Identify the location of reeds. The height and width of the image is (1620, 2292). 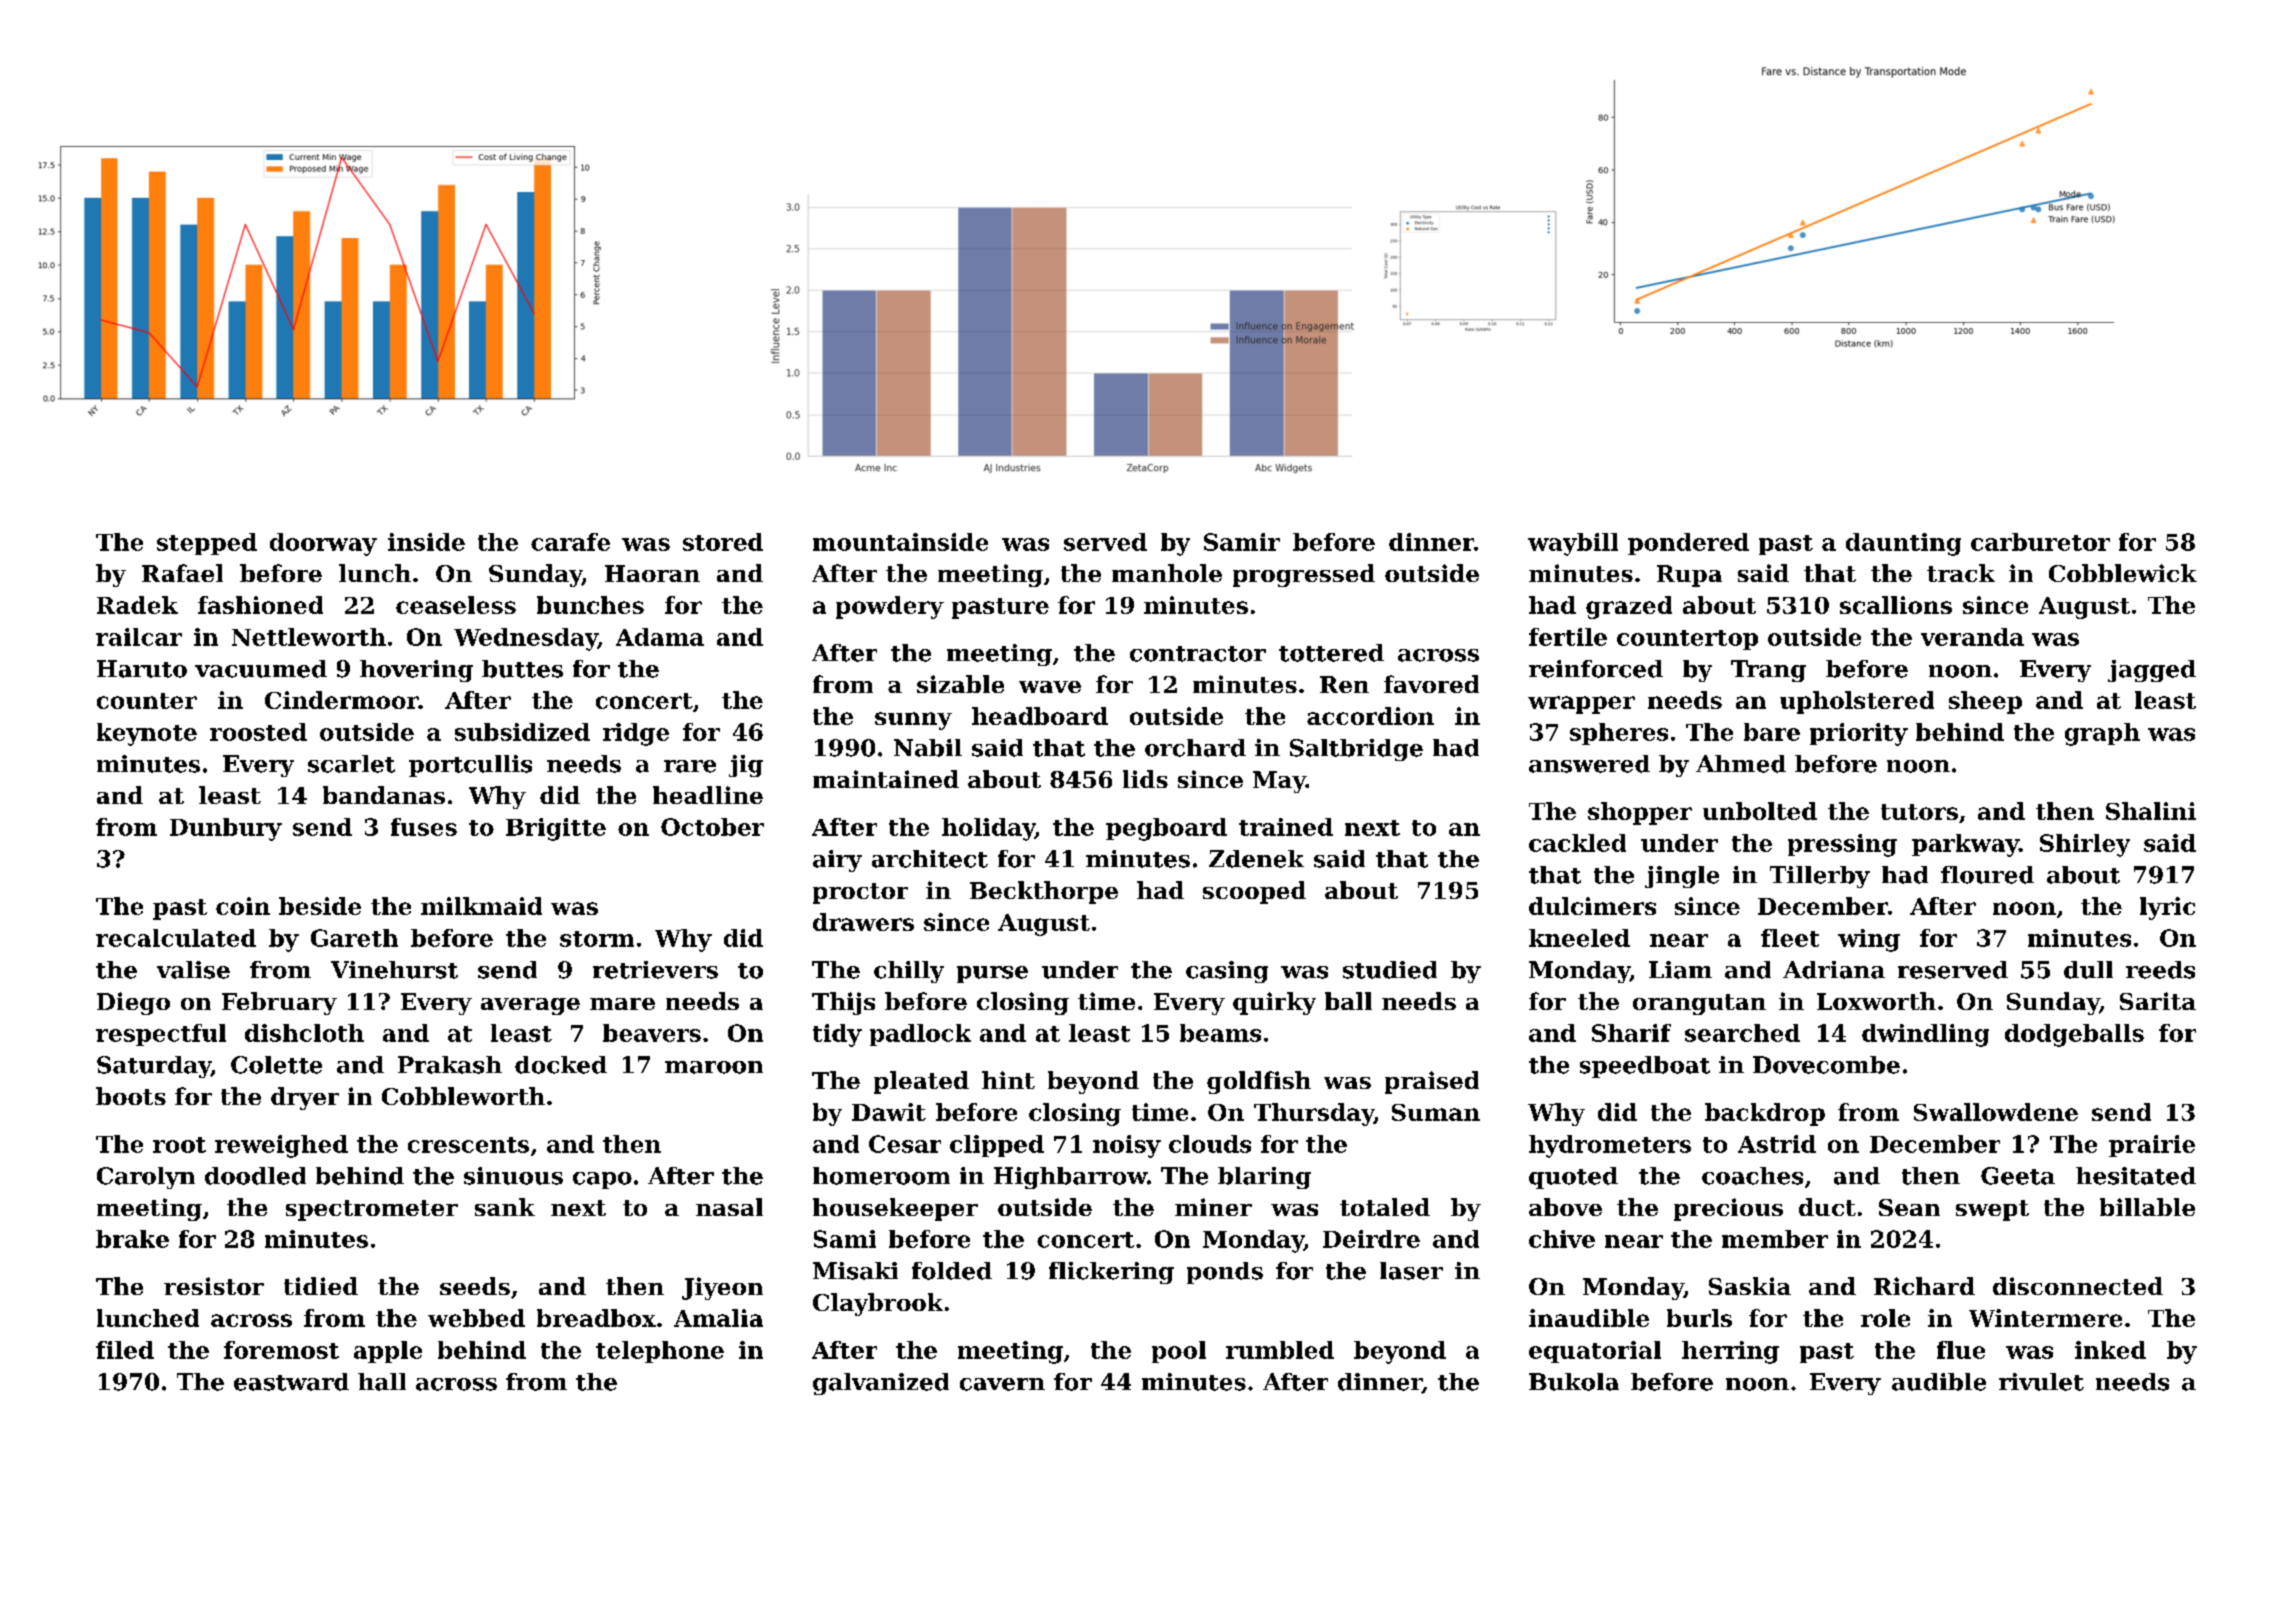
(2160, 970).
